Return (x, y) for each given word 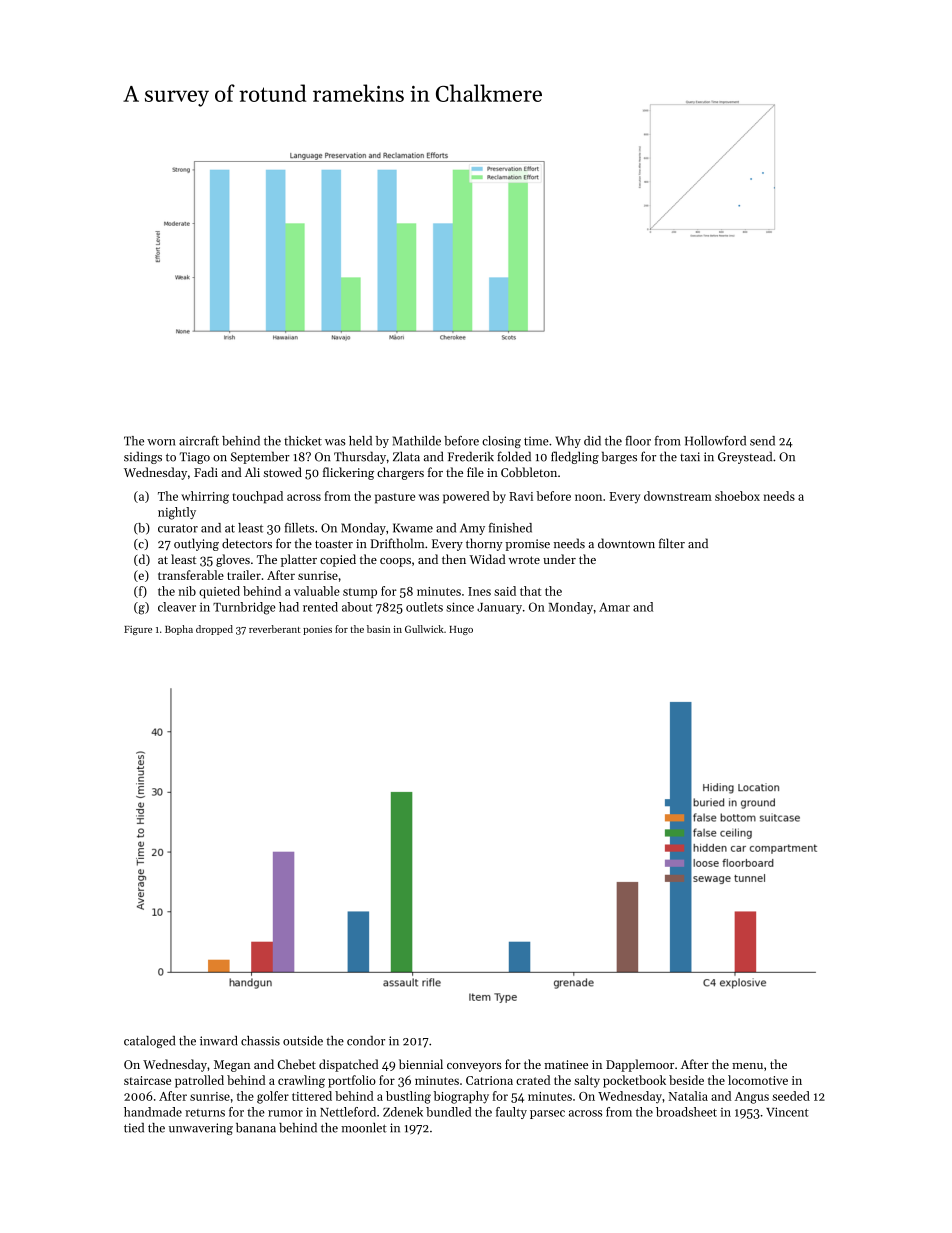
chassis (260, 1041)
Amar (614, 607)
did (592, 441)
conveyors (474, 1067)
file (475, 472)
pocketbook (634, 1081)
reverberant (275, 629)
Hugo (461, 630)
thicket (303, 441)
